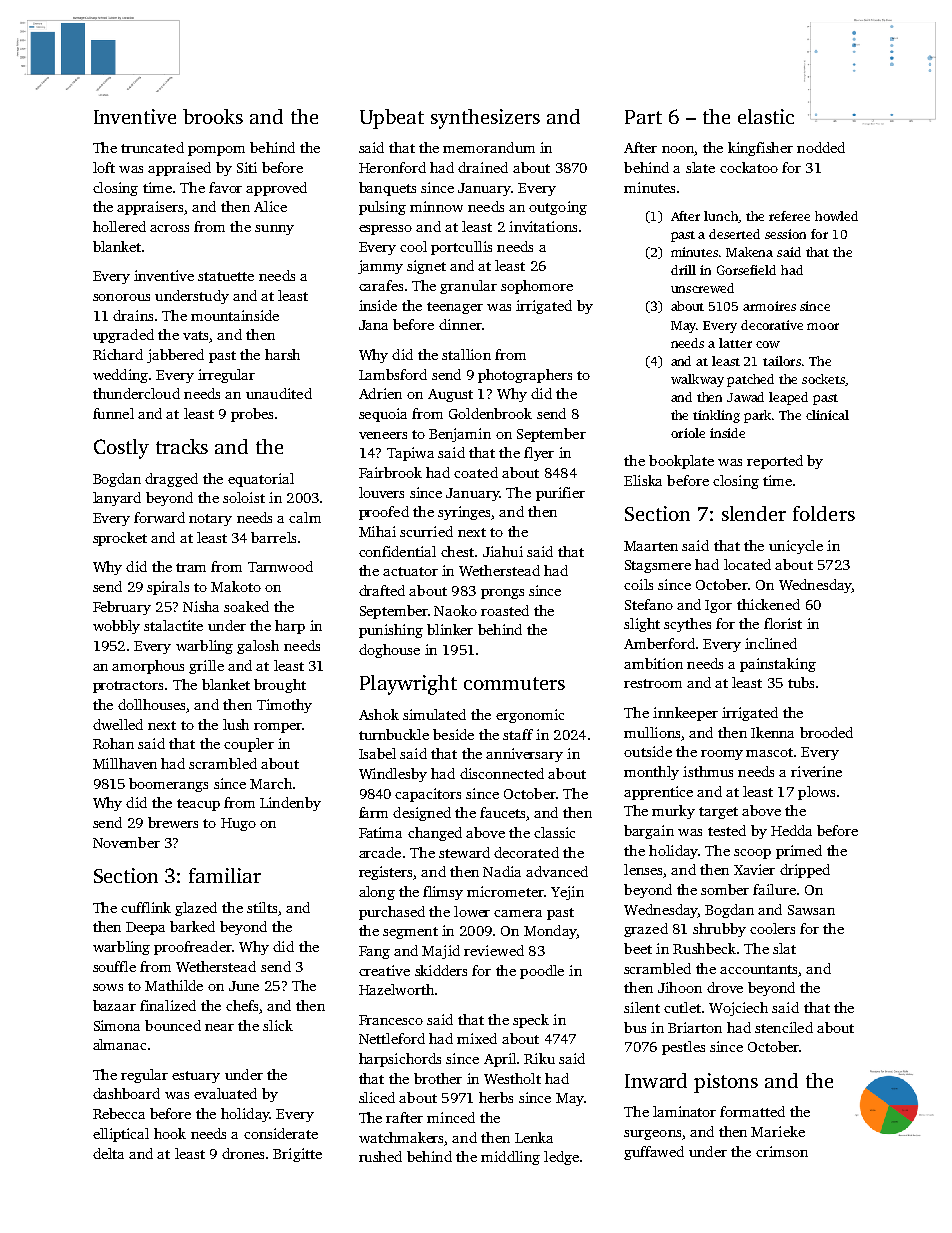  I want to click on truncated, so click(152, 147).
